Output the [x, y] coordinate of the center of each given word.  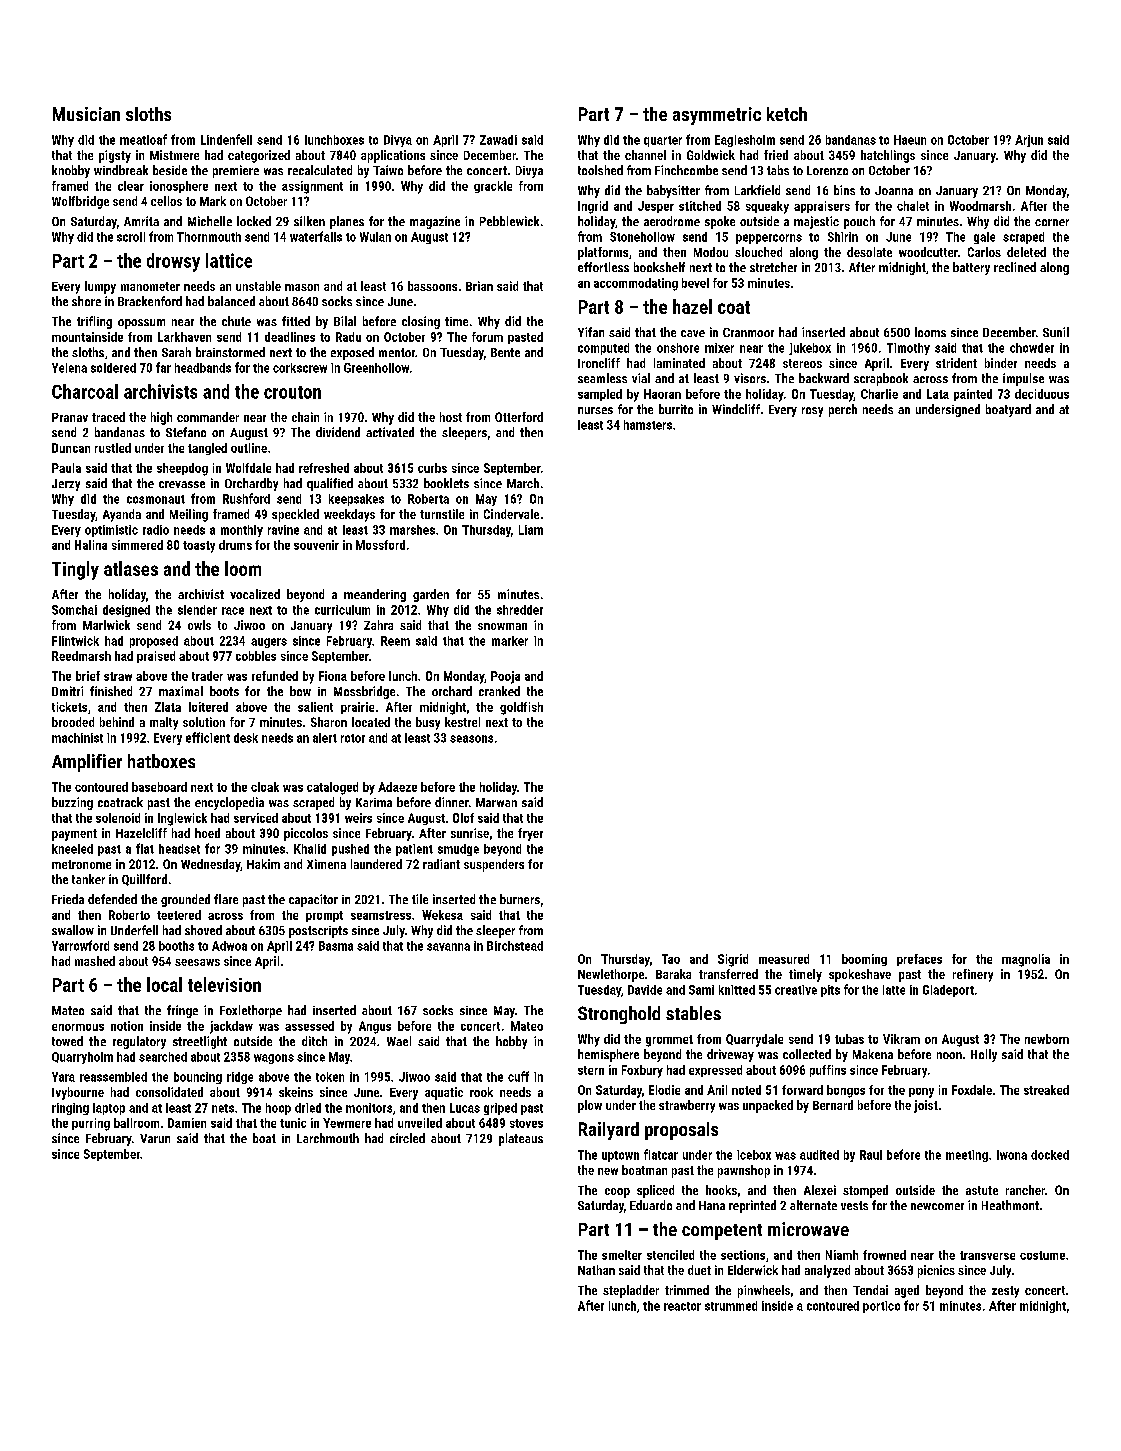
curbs [432, 468]
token [330, 1077]
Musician [86, 114]
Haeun [910, 140]
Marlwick [106, 625]
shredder [520, 610]
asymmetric [717, 116]
